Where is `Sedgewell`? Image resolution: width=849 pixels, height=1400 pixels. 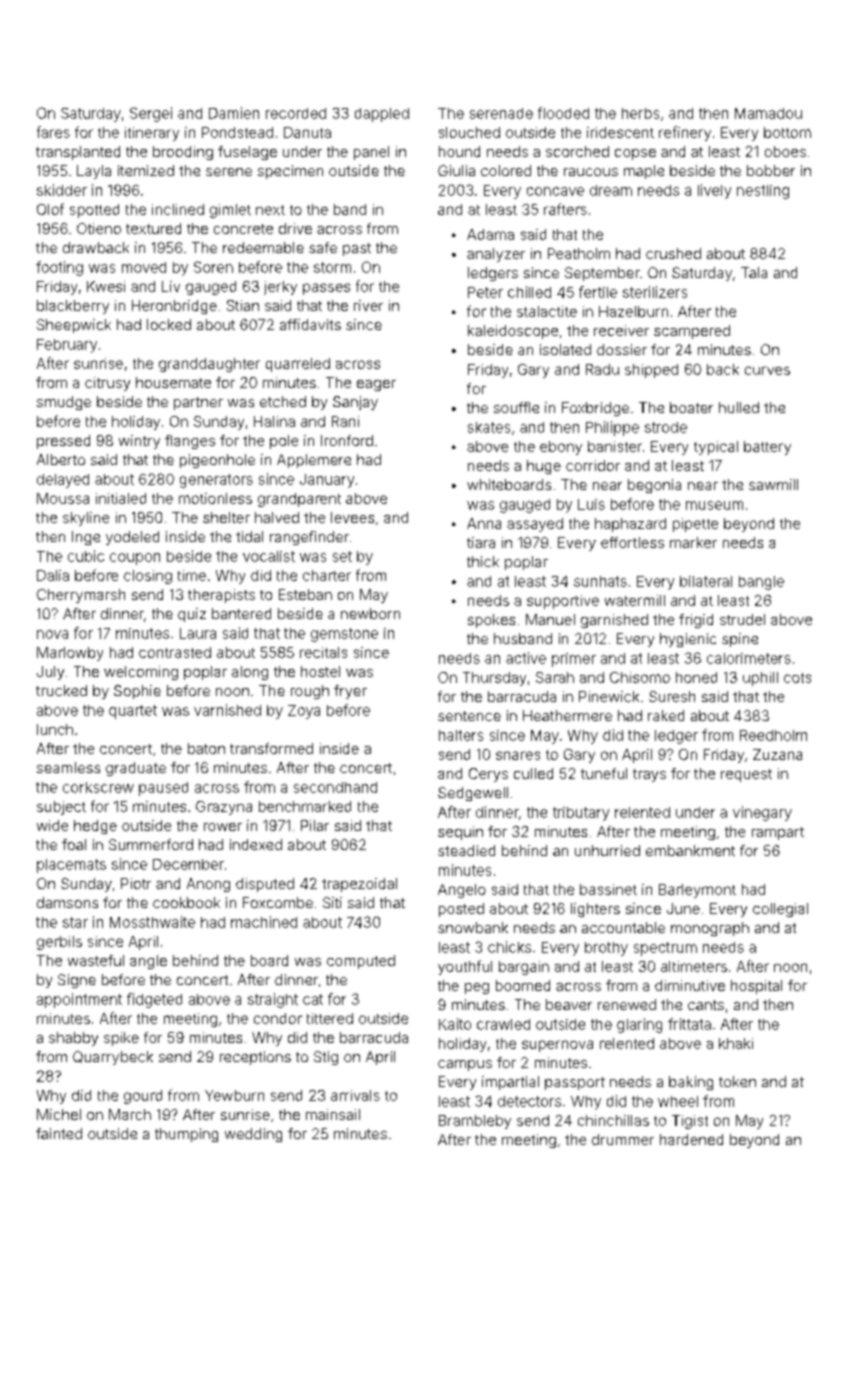
Sedgewell is located at coordinates (473, 794).
